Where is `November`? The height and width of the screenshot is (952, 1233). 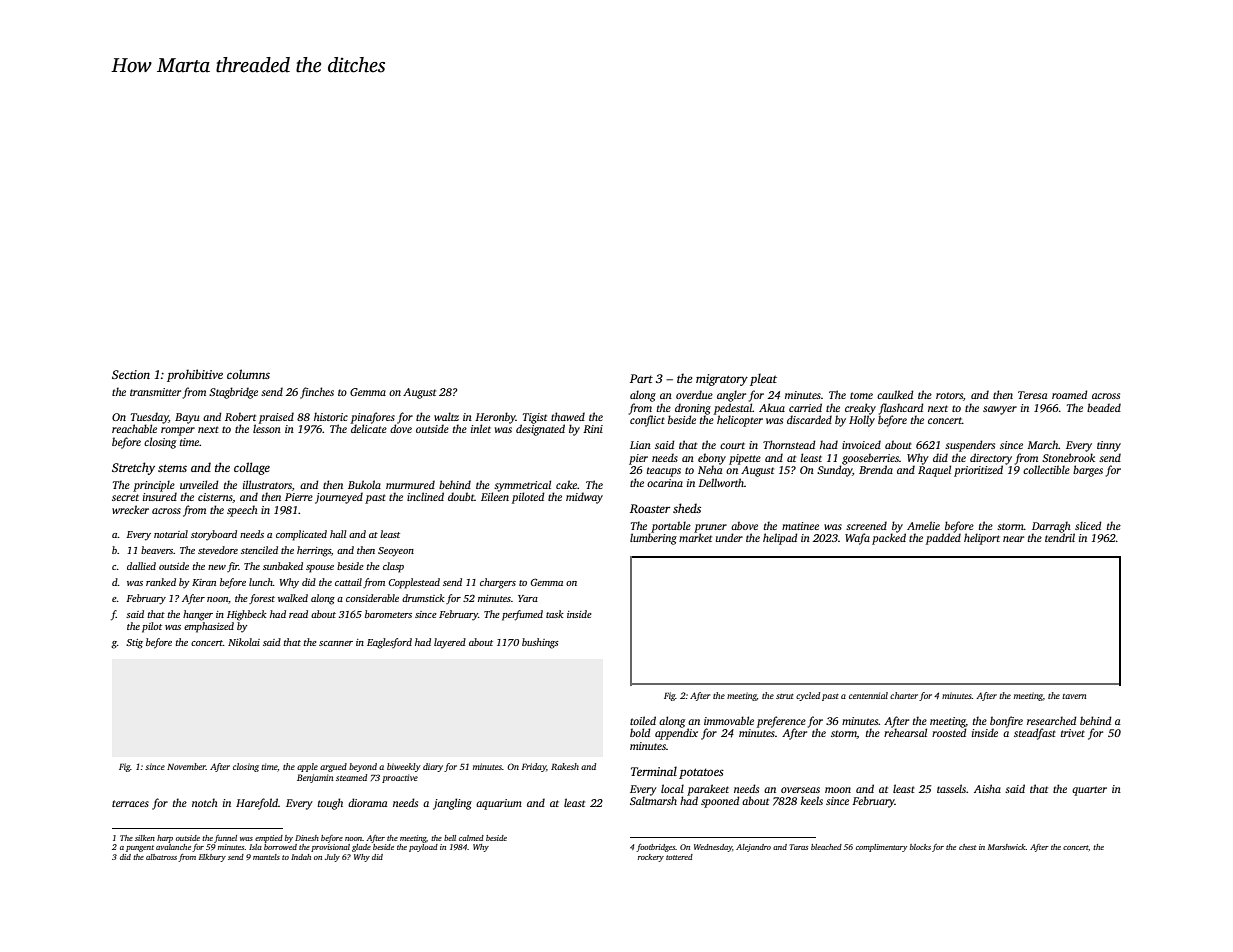
November is located at coordinates (186, 766).
